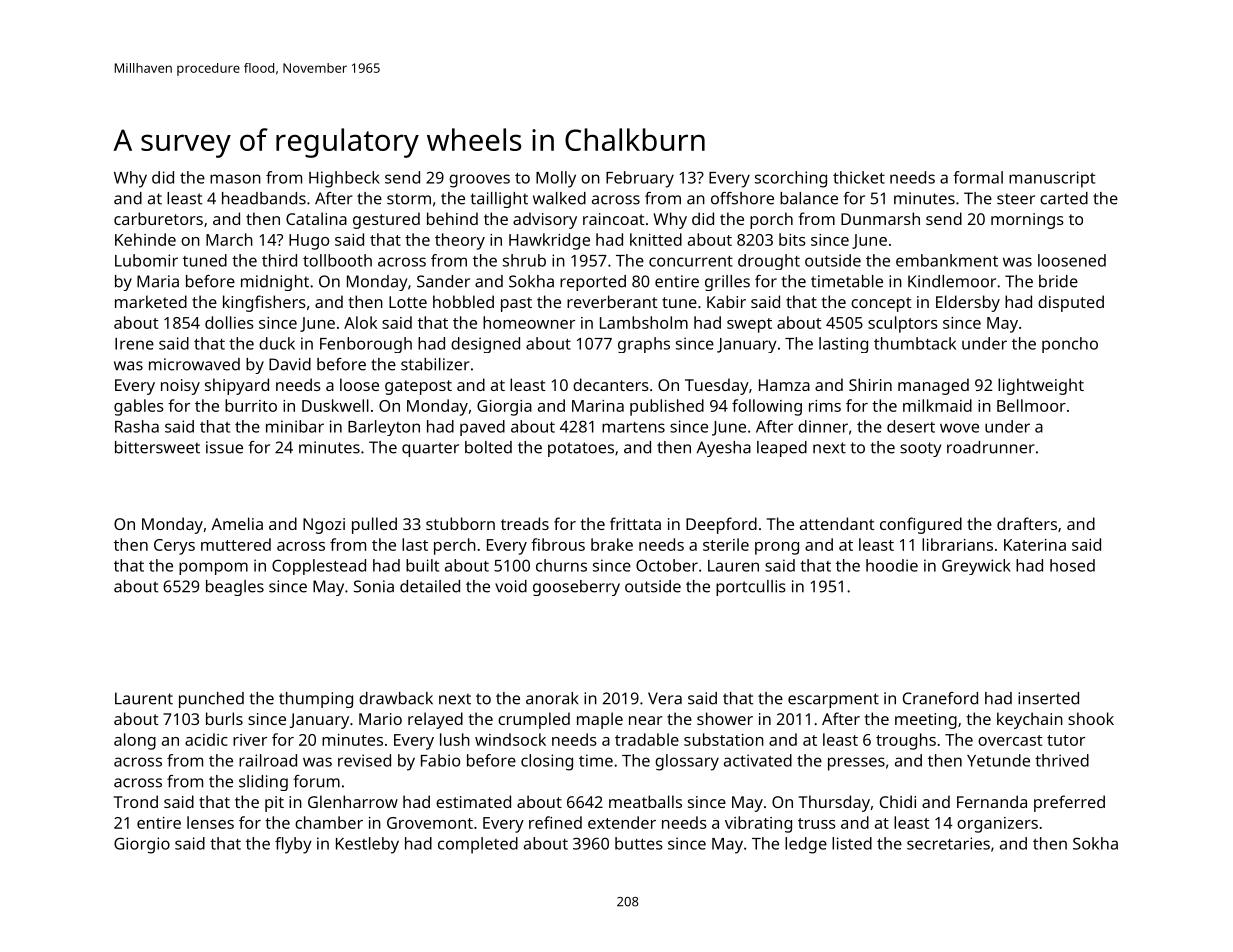 This document has height=952, width=1233. What do you see at coordinates (146, 260) in the document?
I see `Lubomir` at bounding box center [146, 260].
